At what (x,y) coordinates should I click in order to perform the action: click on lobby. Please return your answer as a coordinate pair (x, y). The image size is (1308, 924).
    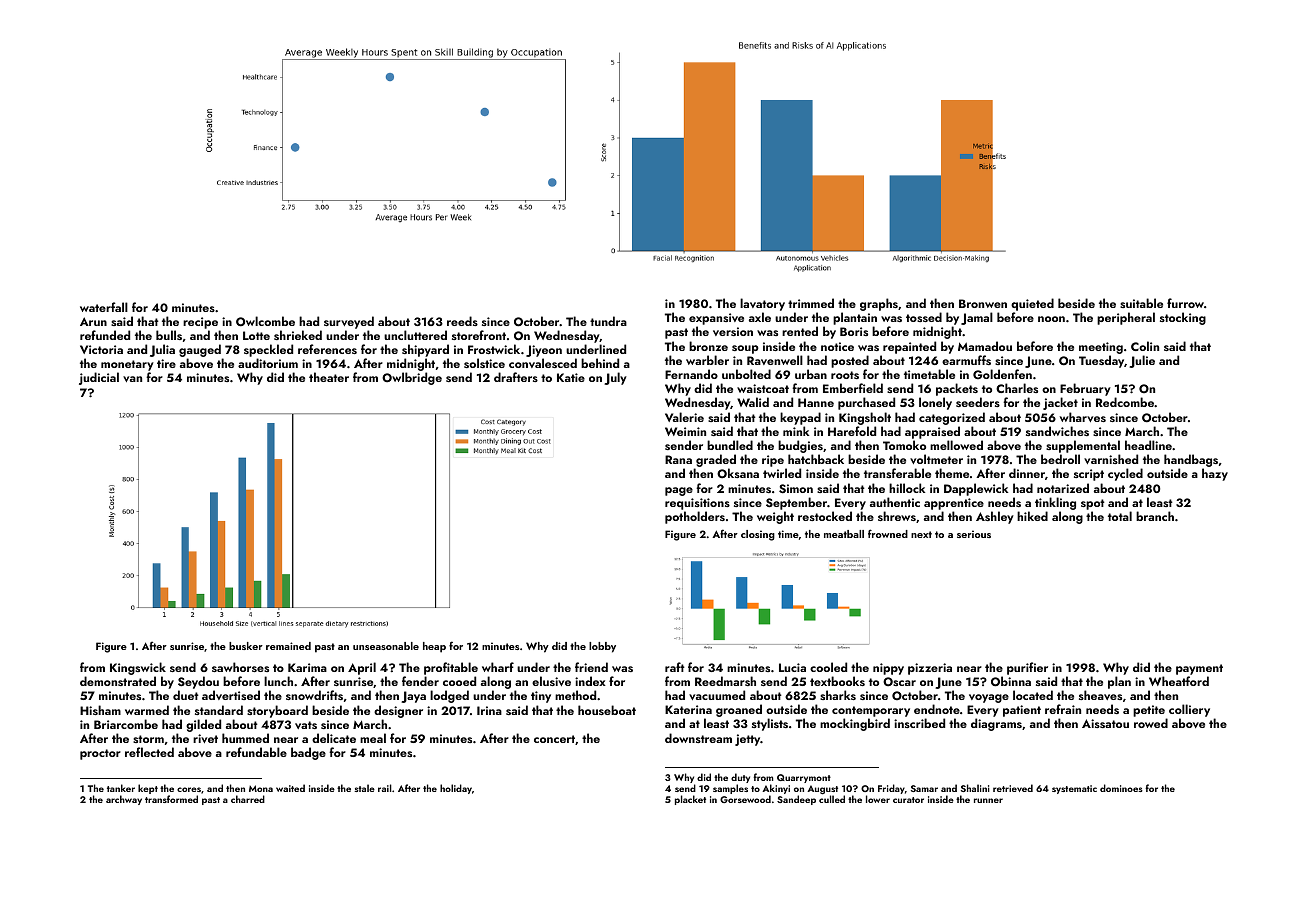
    Looking at the image, I should click on (602, 647).
